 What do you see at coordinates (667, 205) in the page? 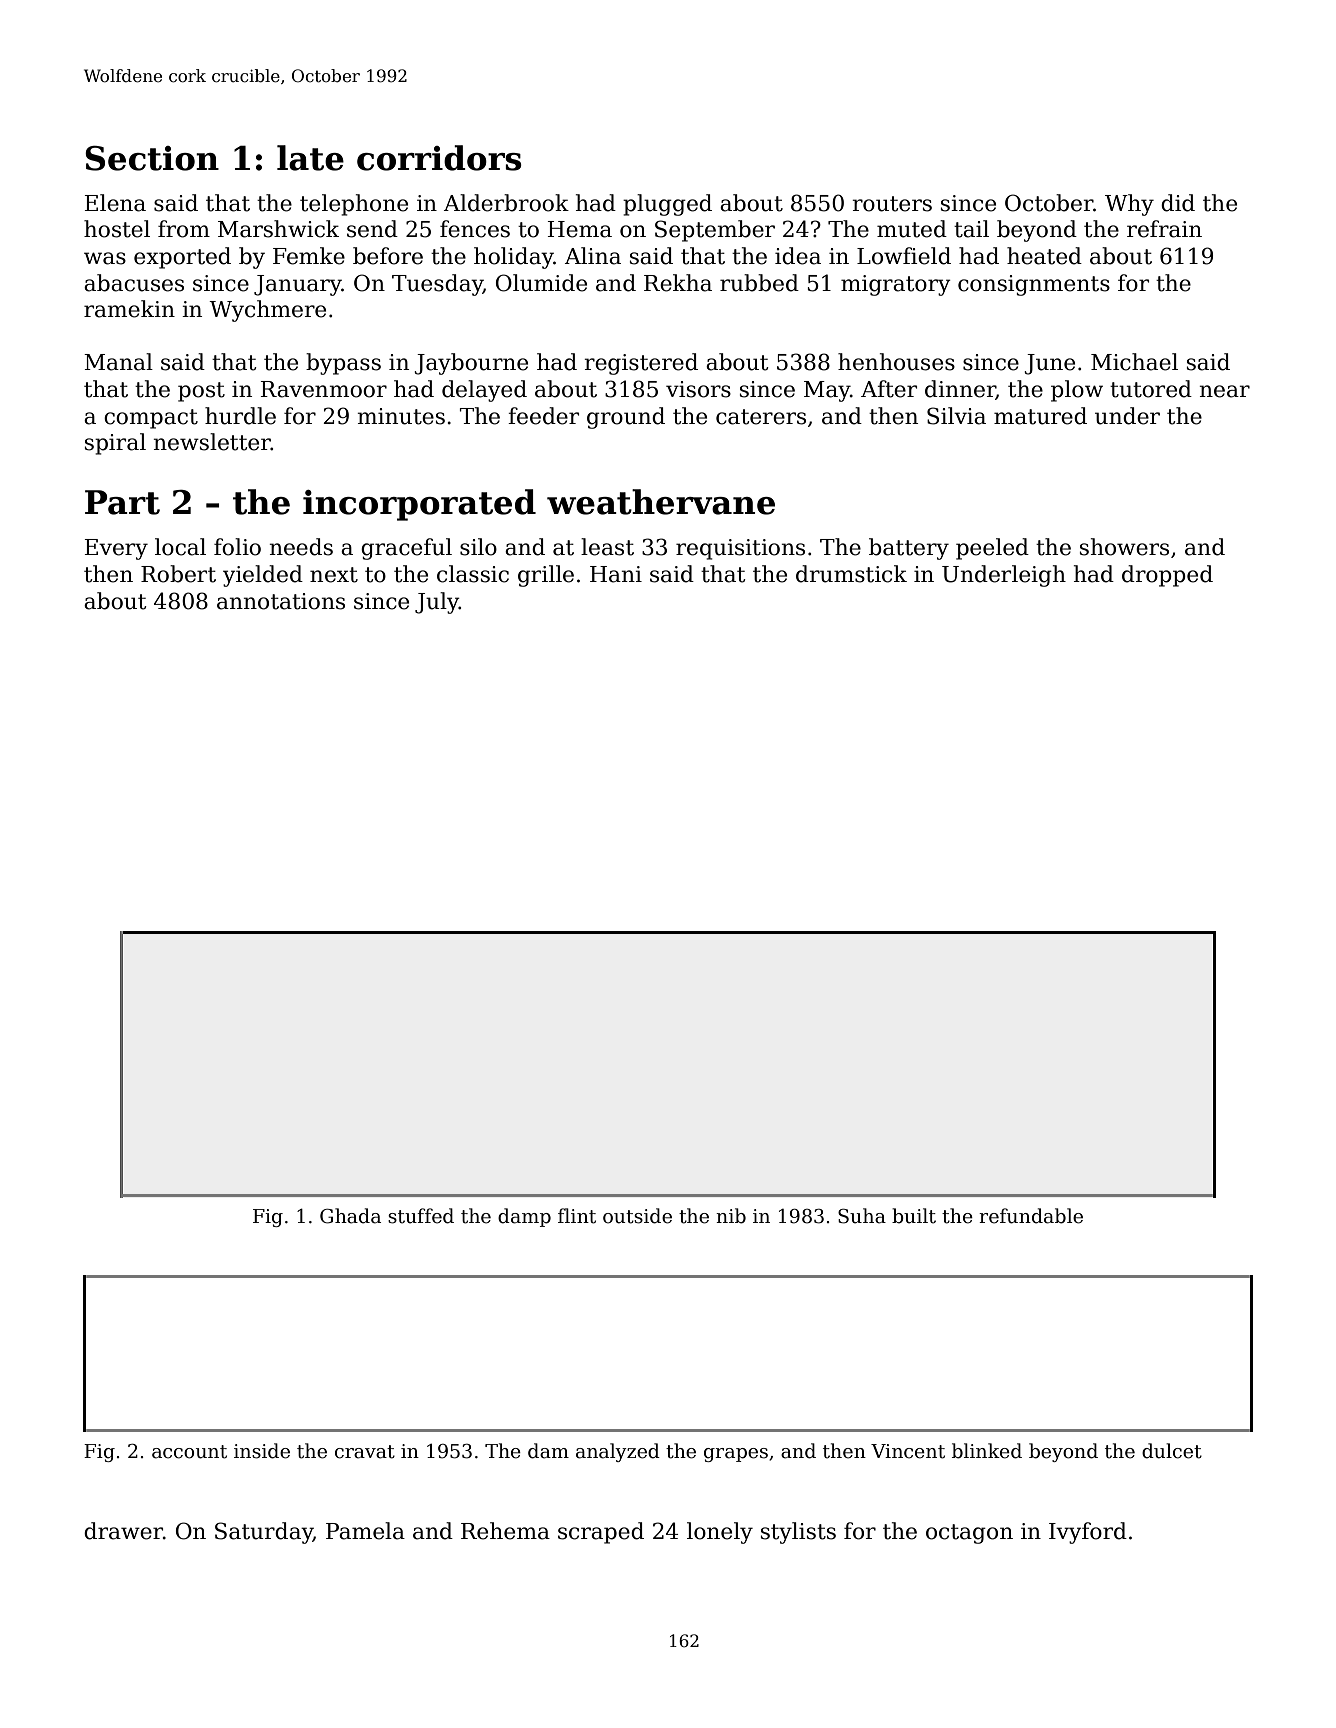
I see `plugged` at bounding box center [667, 205].
